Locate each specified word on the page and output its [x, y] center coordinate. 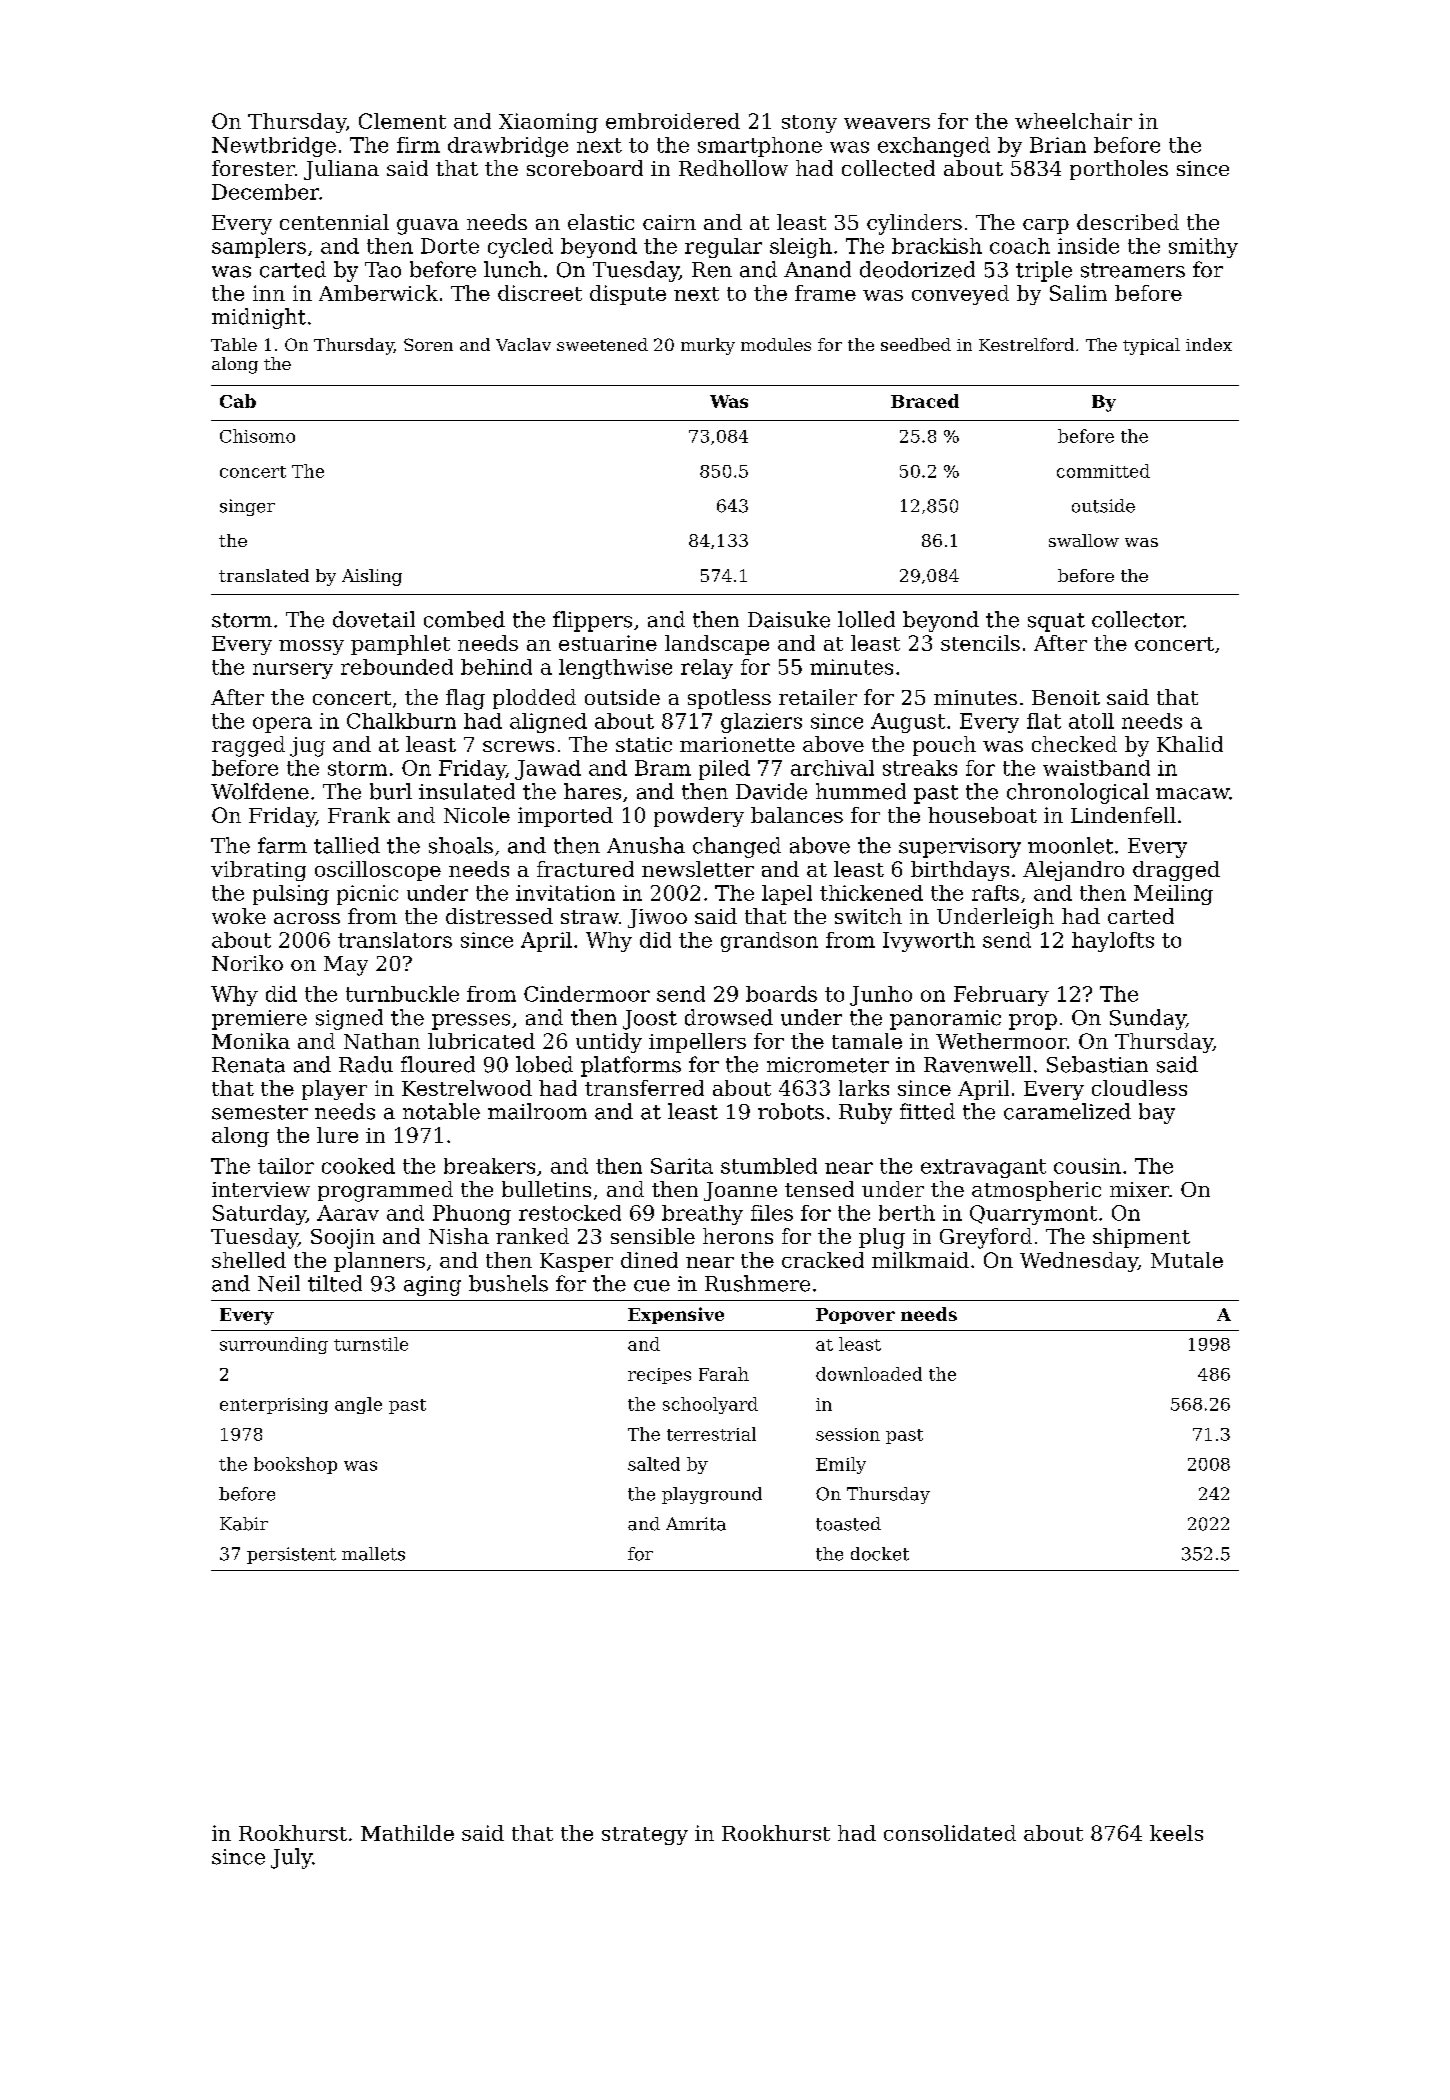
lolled [866, 619]
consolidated [950, 1833]
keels [1176, 1833]
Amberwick [378, 293]
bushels [508, 1283]
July [291, 1858]
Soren [428, 344]
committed [1103, 471]
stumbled [769, 1166]
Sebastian [1097, 1064]
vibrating [258, 871]
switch [868, 916]
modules [776, 344]
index [1209, 344]
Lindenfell [1123, 815]
